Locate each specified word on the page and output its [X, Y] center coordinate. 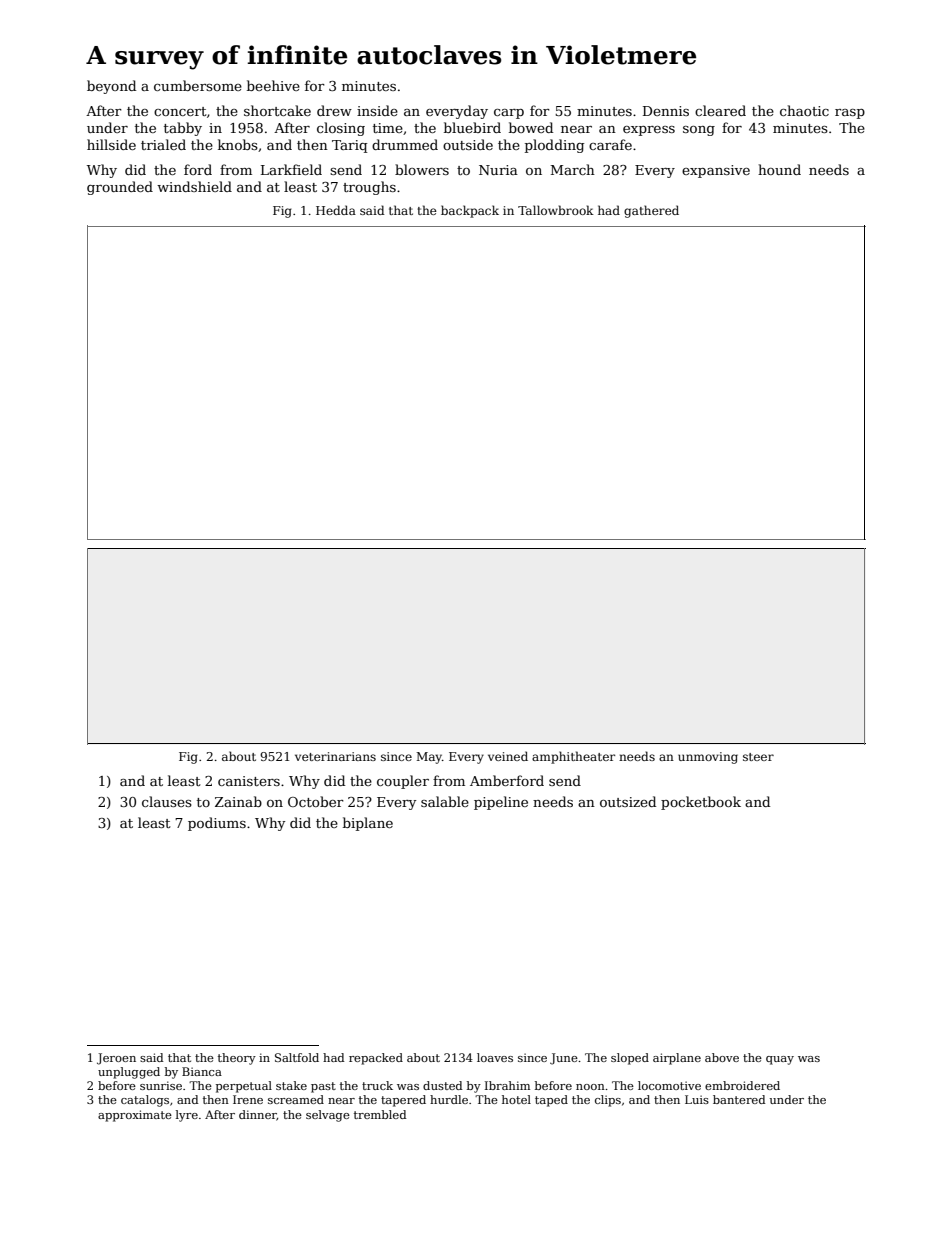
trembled [380, 1114]
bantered [739, 1099]
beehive [273, 85]
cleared [720, 110]
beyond [111, 87]
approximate [135, 1116]
